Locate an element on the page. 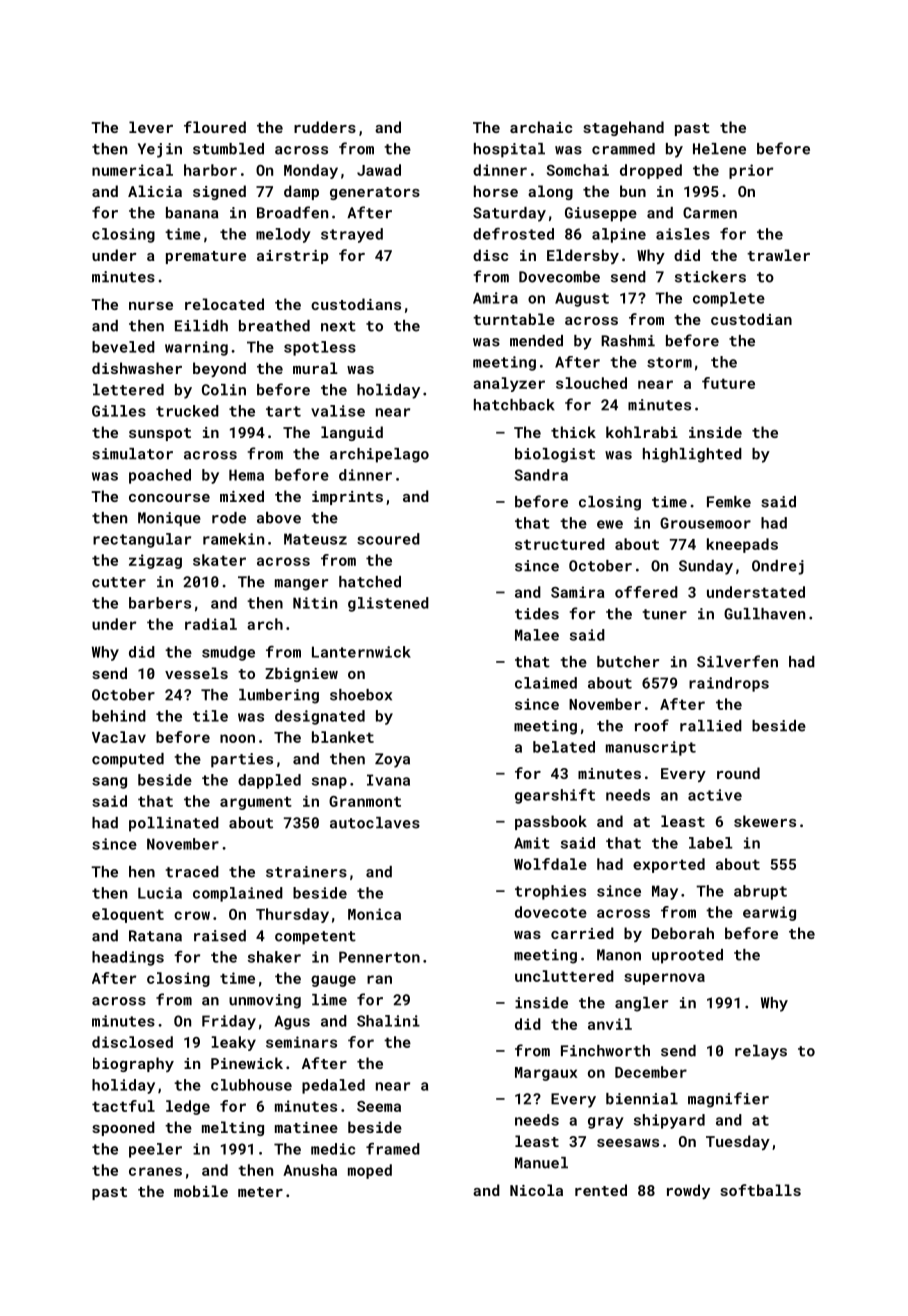  structured is located at coordinates (560, 544).
